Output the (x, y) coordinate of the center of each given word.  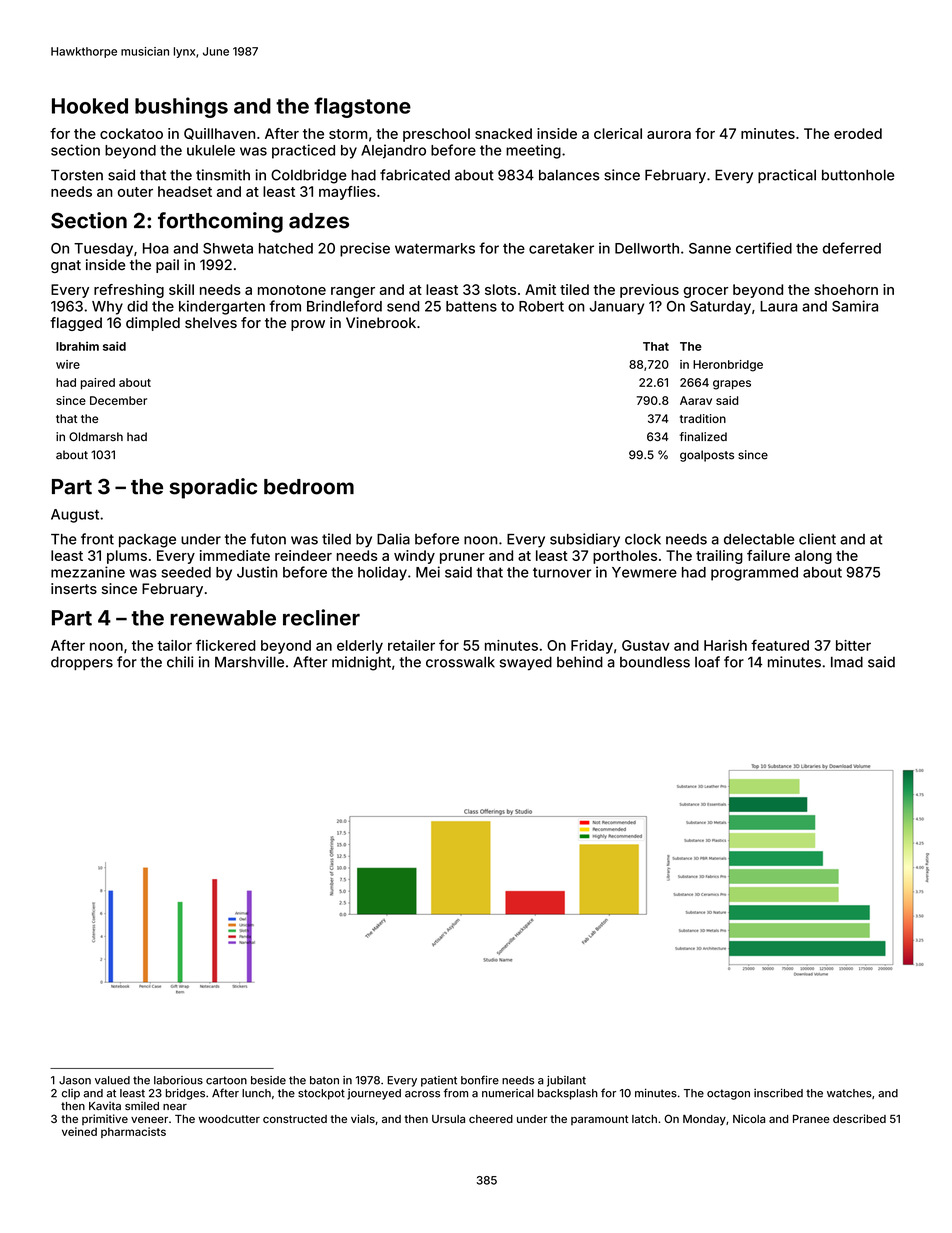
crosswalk (460, 662)
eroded (858, 133)
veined (79, 1131)
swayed (526, 663)
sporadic (213, 488)
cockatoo (131, 133)
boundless (655, 662)
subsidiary (585, 540)
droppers (82, 663)
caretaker (561, 248)
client (817, 539)
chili (180, 662)
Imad (847, 662)
